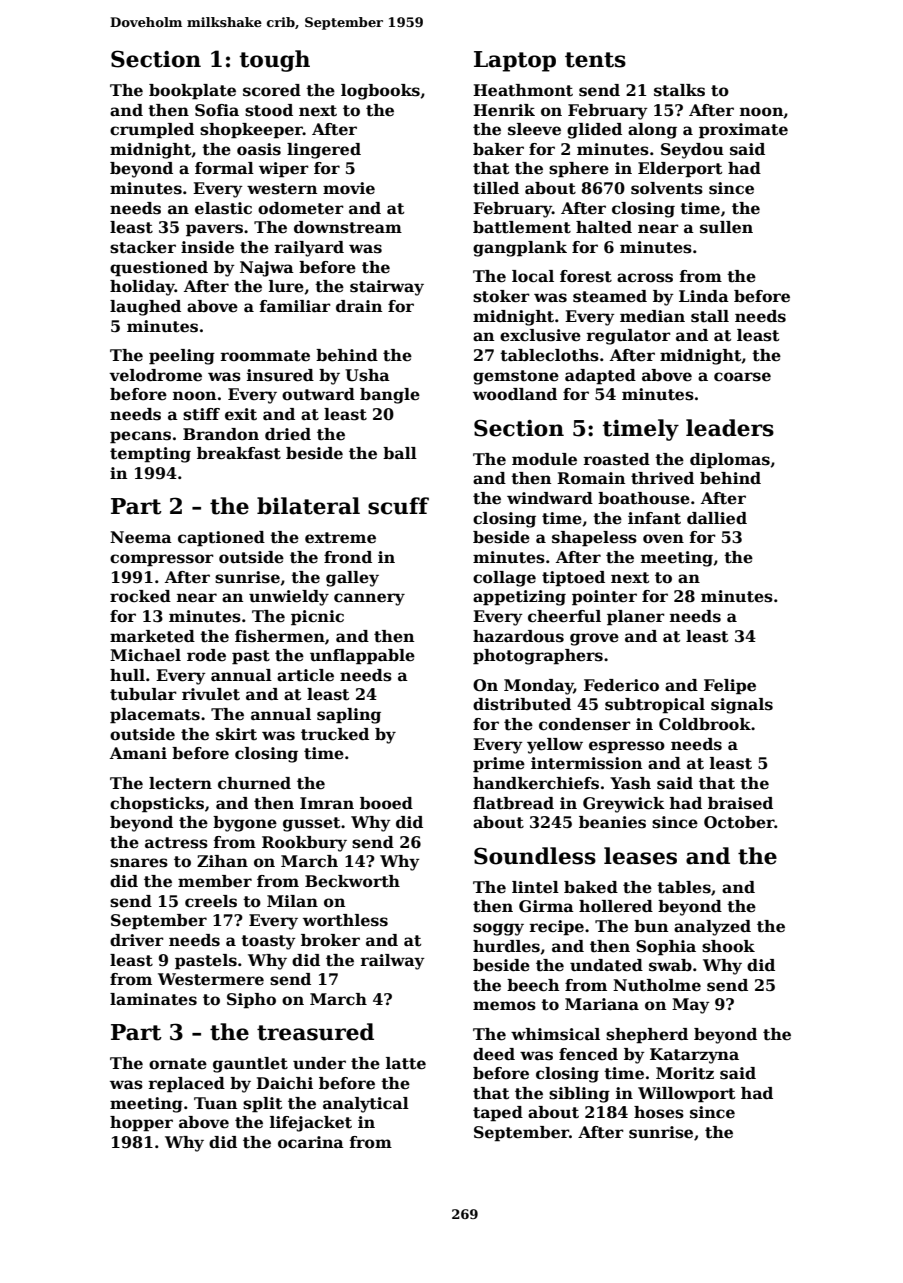 The height and width of the image is (1283, 903). Describe the element at coordinates (595, 60) in the image. I see `tents` at that location.
